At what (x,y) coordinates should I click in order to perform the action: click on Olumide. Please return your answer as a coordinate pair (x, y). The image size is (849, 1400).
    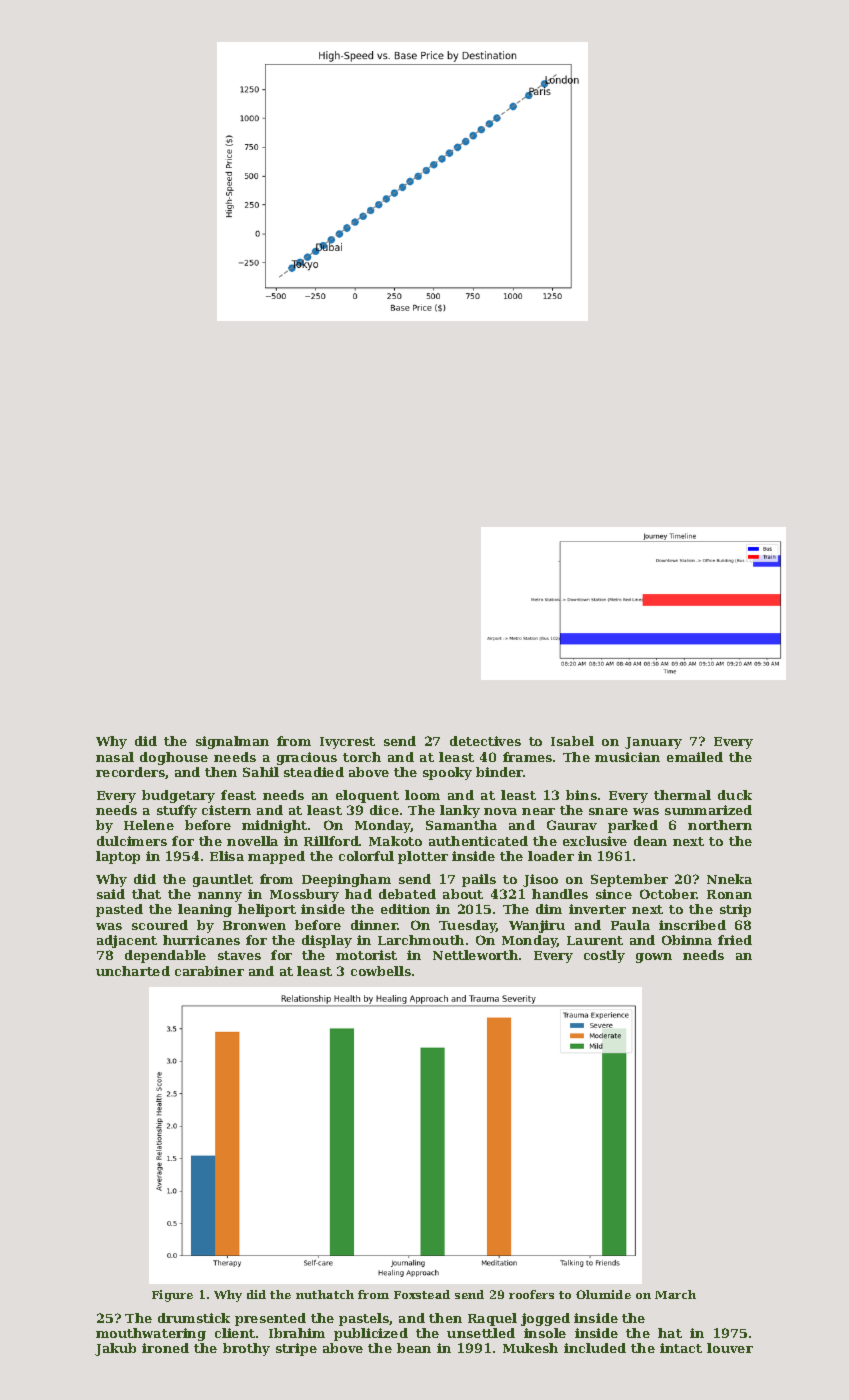
    Looking at the image, I should click on (603, 1294).
